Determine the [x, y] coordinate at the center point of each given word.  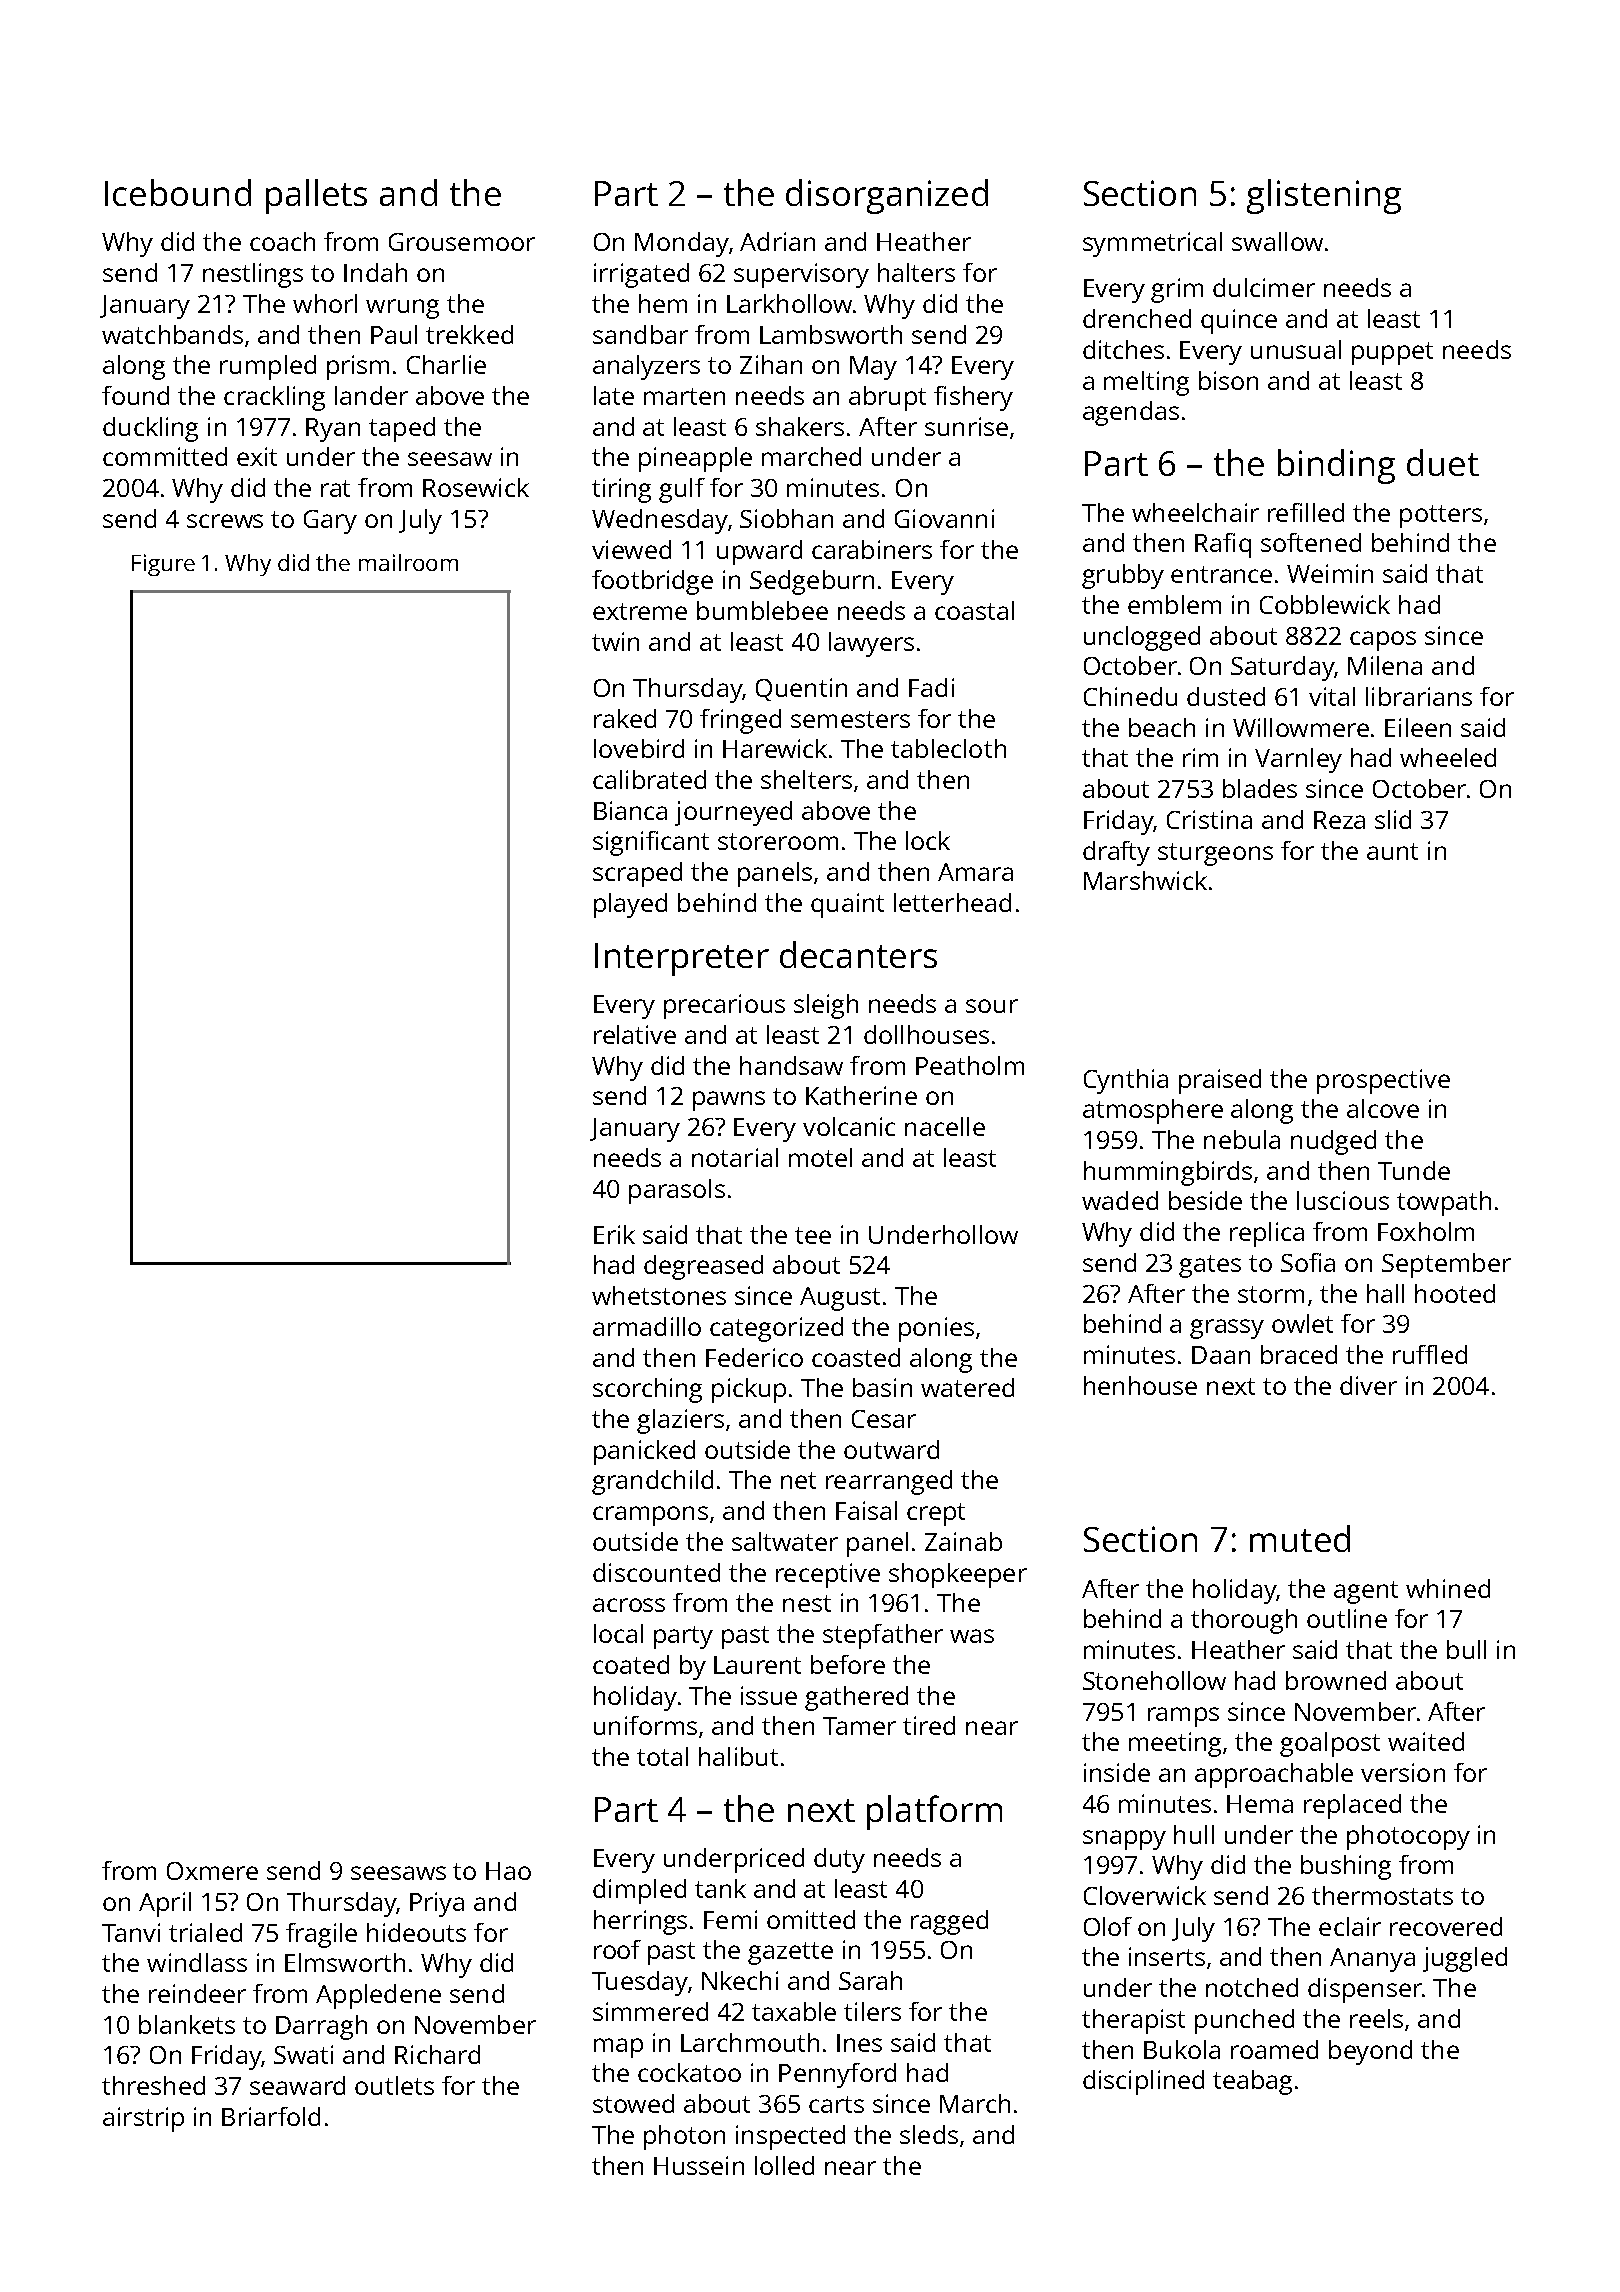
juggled [1465, 1959]
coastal [974, 610]
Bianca [630, 810]
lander [371, 395]
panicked [644, 1452]
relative [635, 1034]
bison [1228, 380]
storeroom [778, 841]
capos [1383, 641]
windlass [197, 1962]
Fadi [931, 687]
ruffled [1430, 1354]
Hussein [699, 2165]
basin [882, 1387]
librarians [1419, 696]
